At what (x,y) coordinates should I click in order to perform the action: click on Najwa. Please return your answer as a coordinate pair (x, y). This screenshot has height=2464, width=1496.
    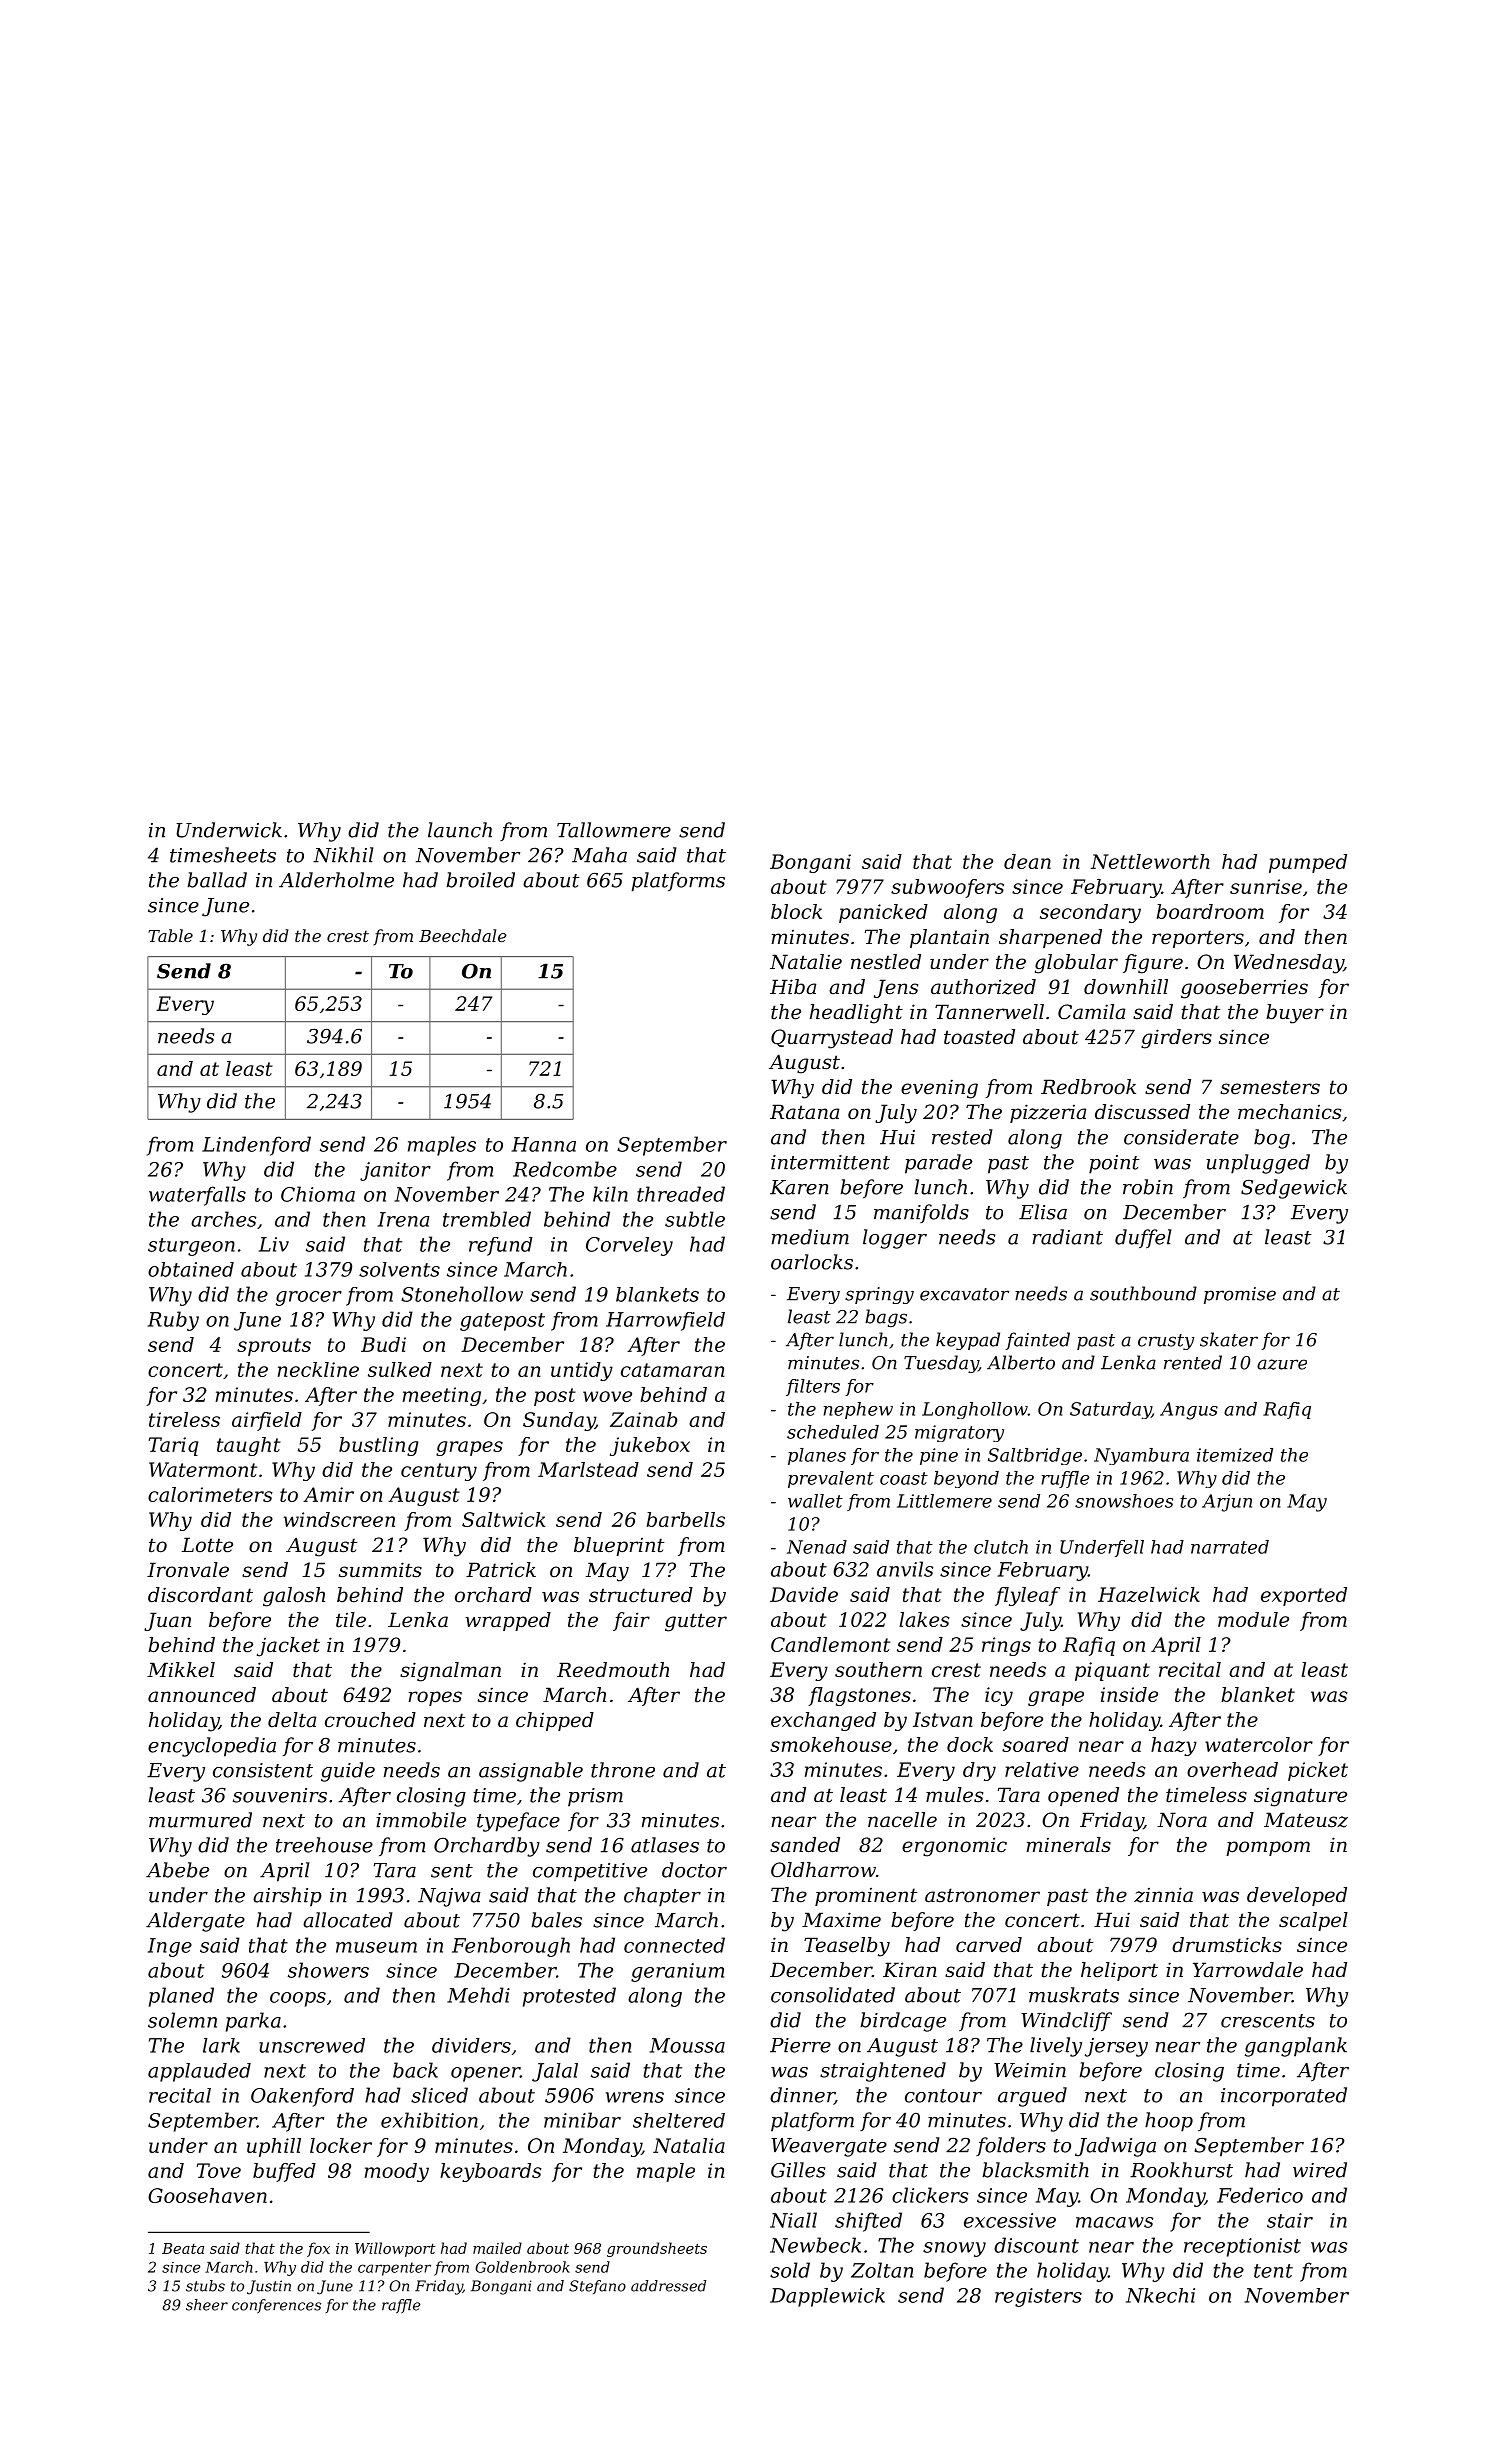
    Looking at the image, I should click on (449, 1897).
